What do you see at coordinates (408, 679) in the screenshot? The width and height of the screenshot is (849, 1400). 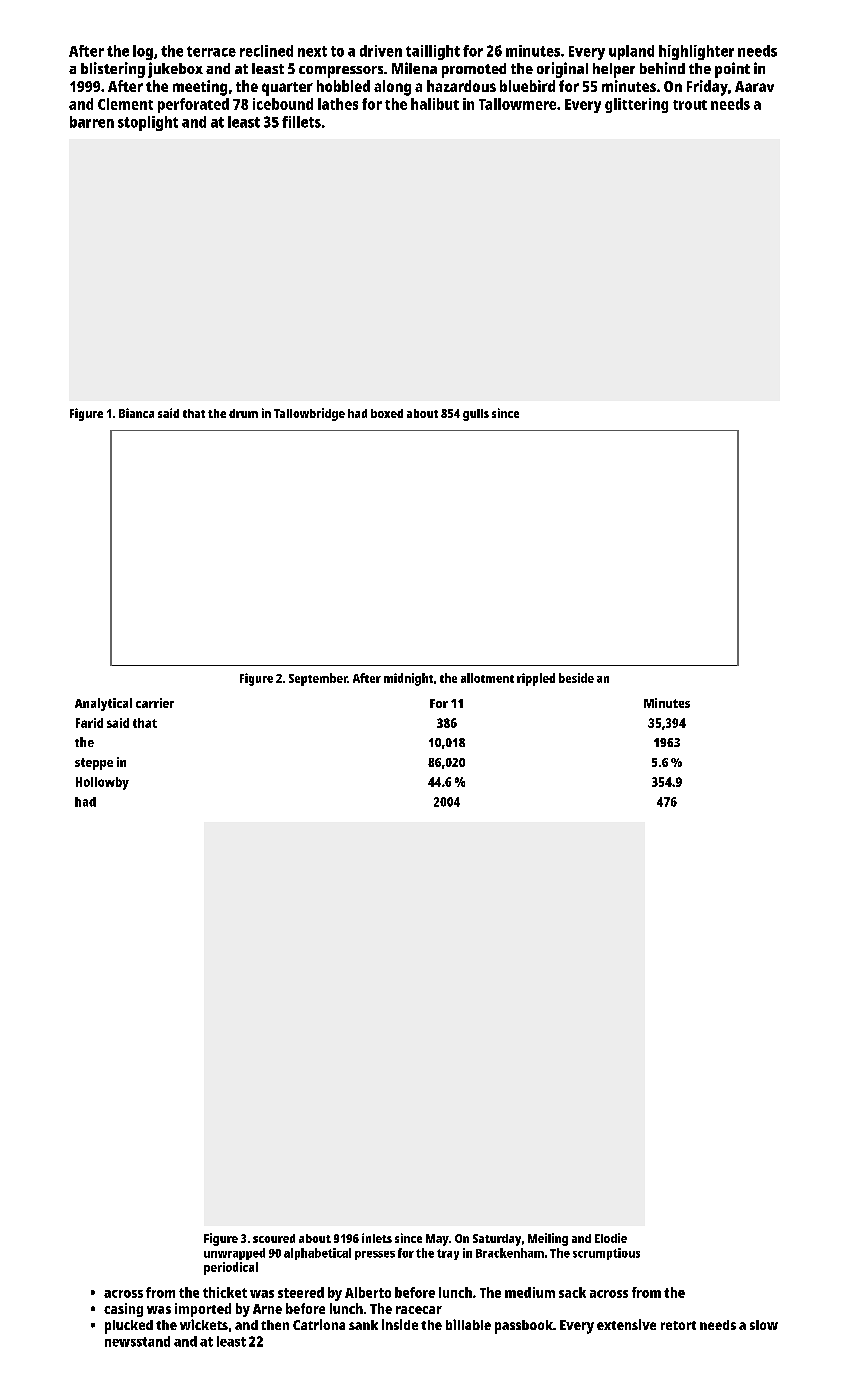 I see `midnight` at bounding box center [408, 679].
